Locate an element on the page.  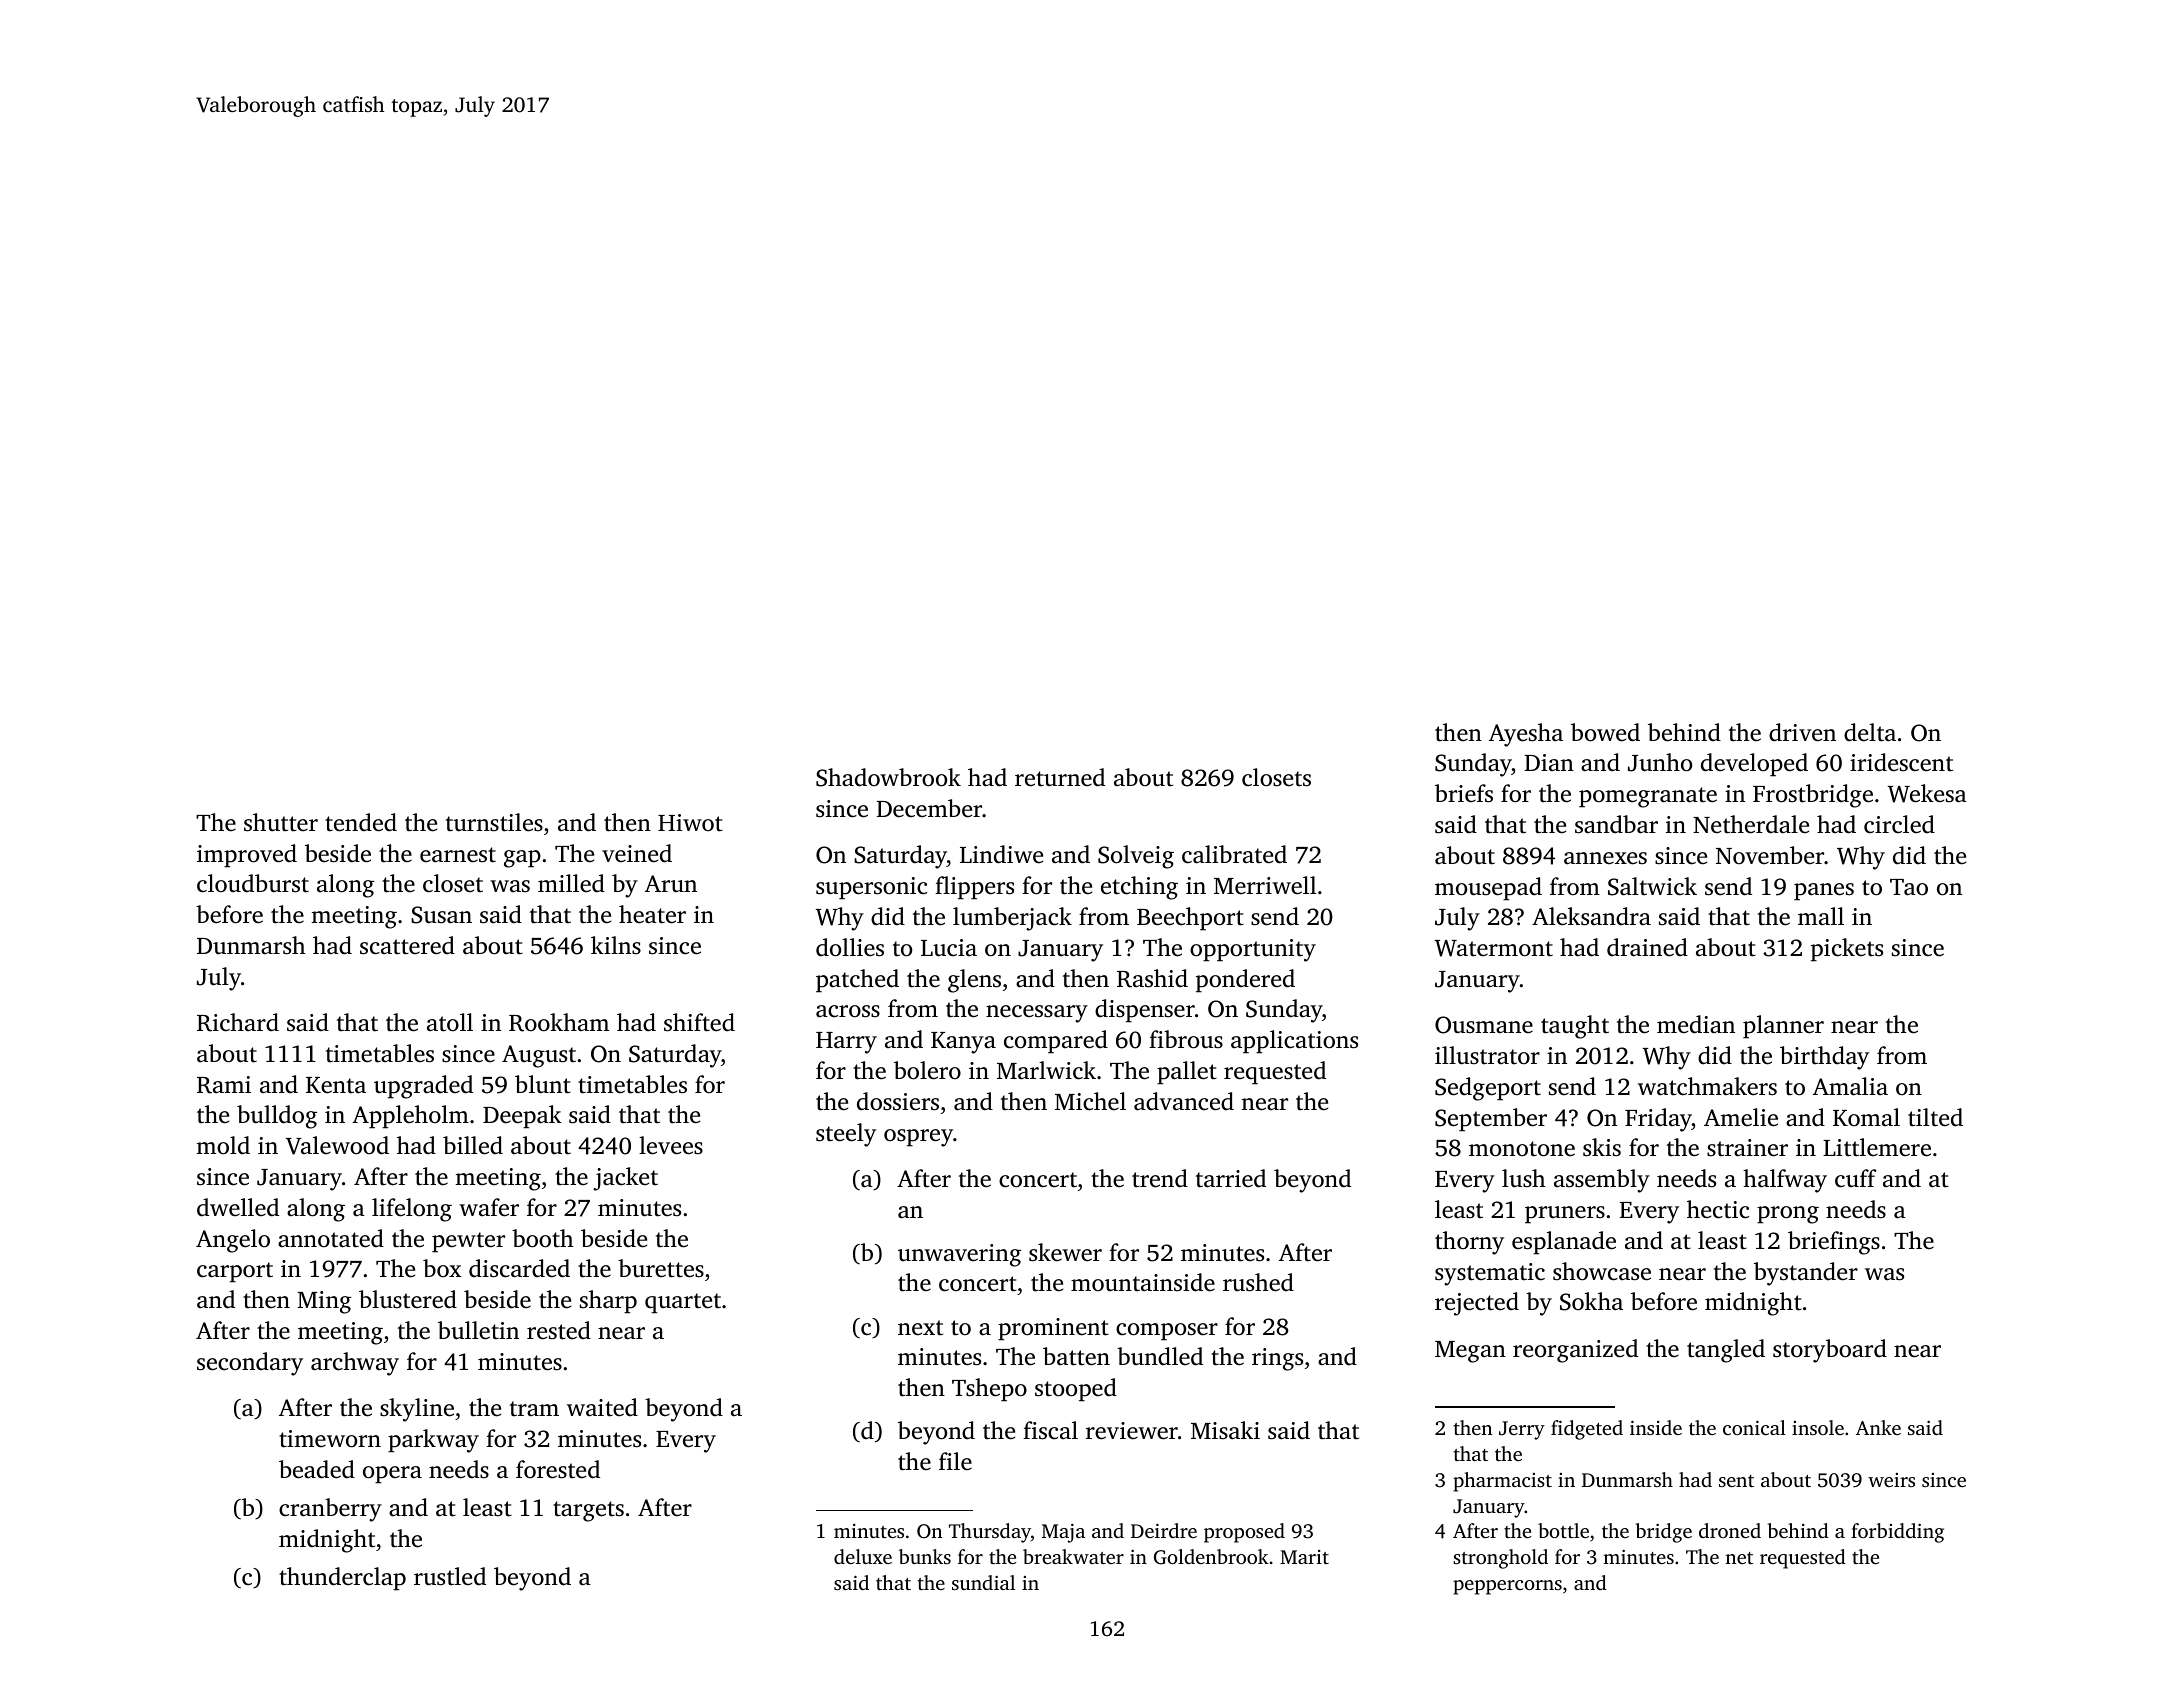
Ayesha is located at coordinates (1526, 735).
